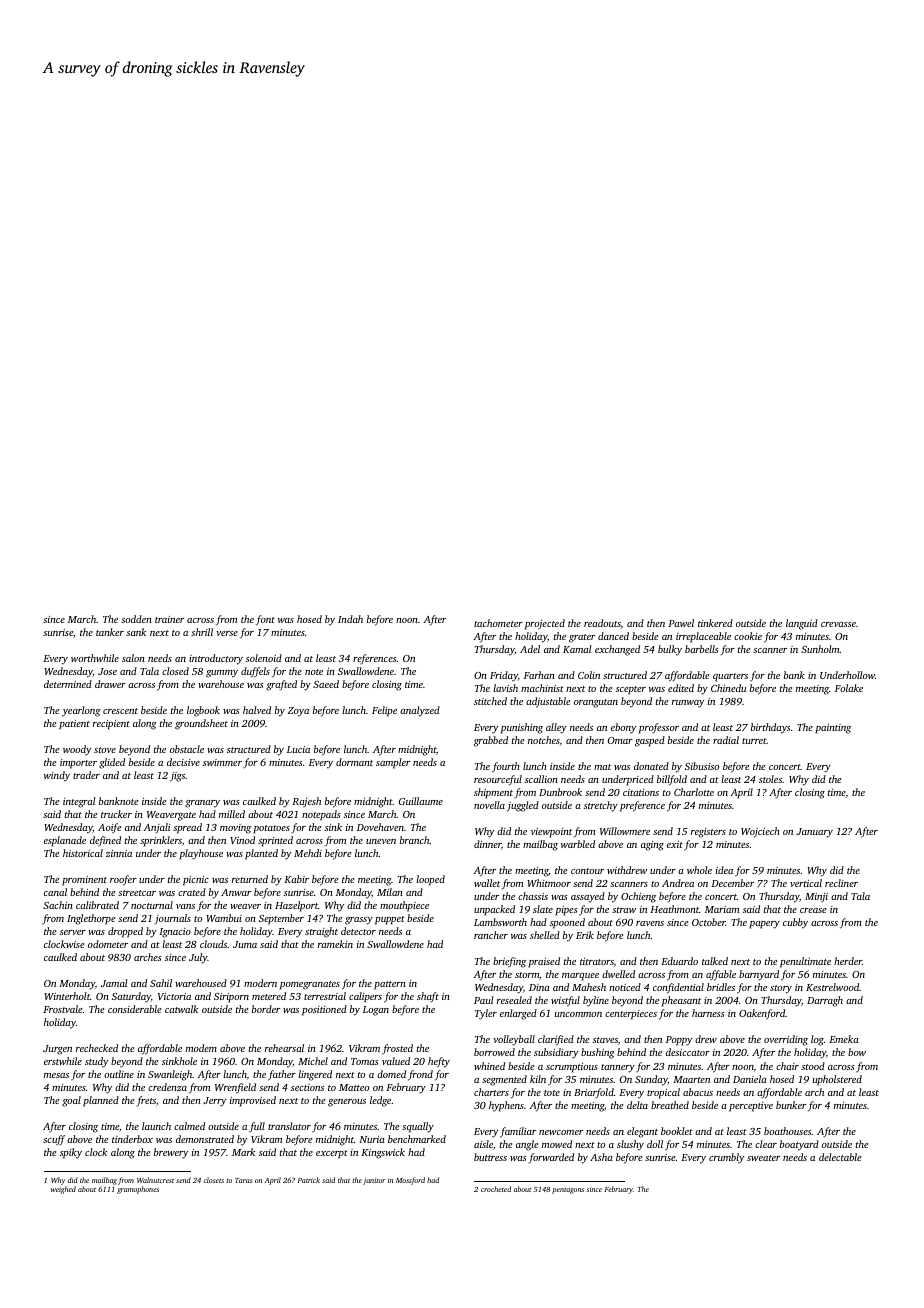 The height and width of the document is (1308, 924). Describe the element at coordinates (545, 935) in the document. I see `shelled` at that location.
